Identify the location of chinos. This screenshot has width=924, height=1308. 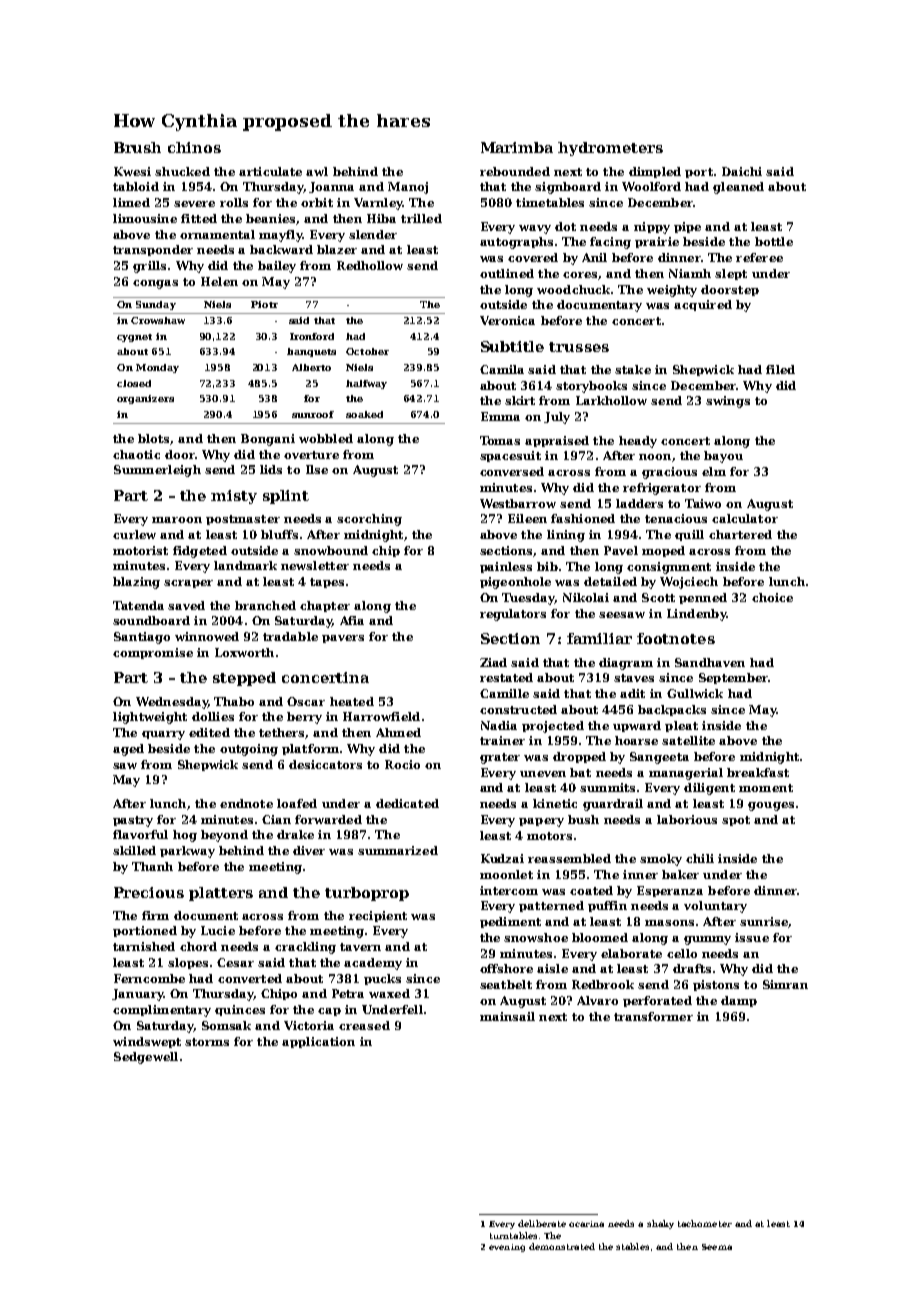
(194, 147).
